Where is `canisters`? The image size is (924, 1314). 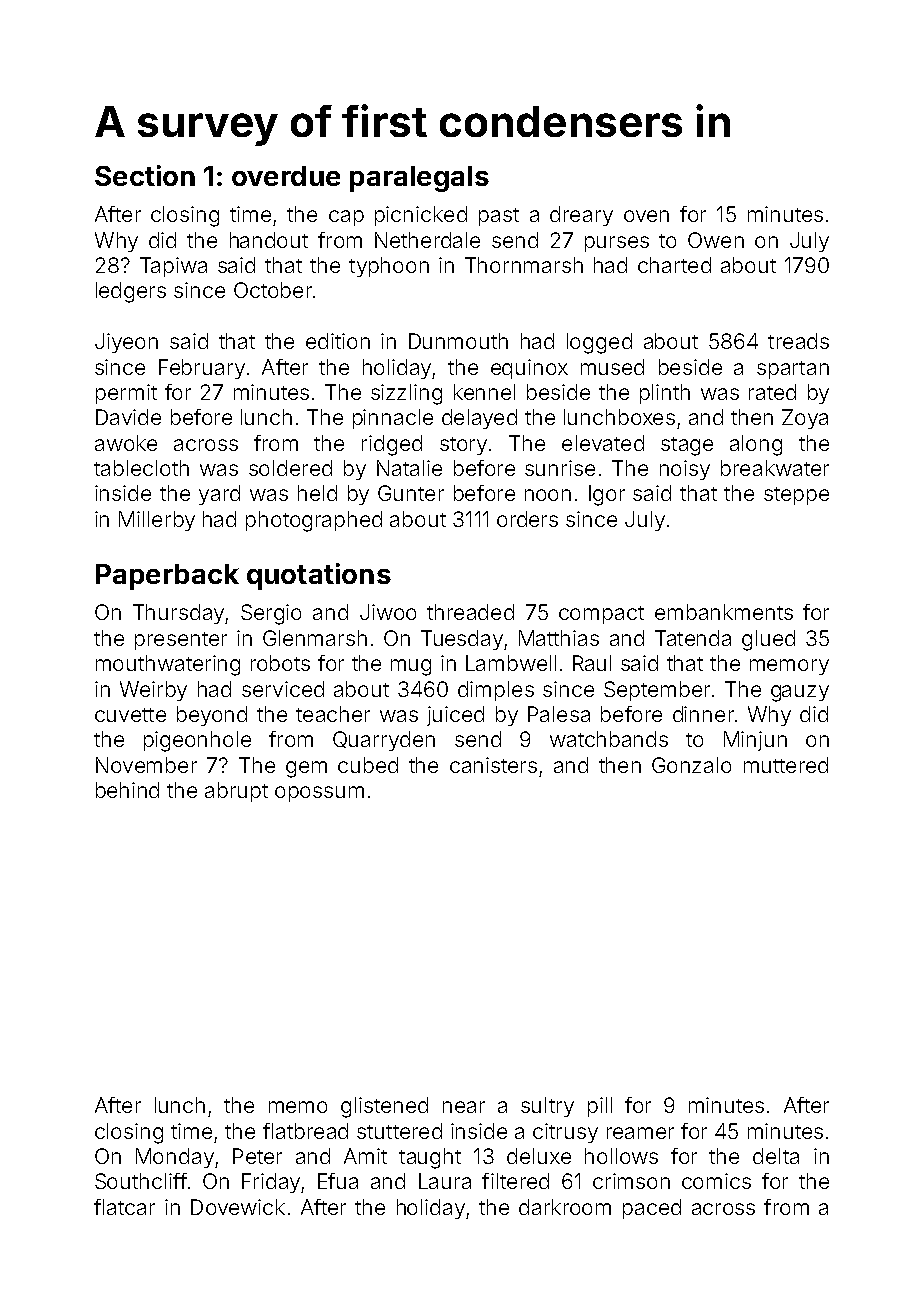 canisters is located at coordinates (493, 765).
